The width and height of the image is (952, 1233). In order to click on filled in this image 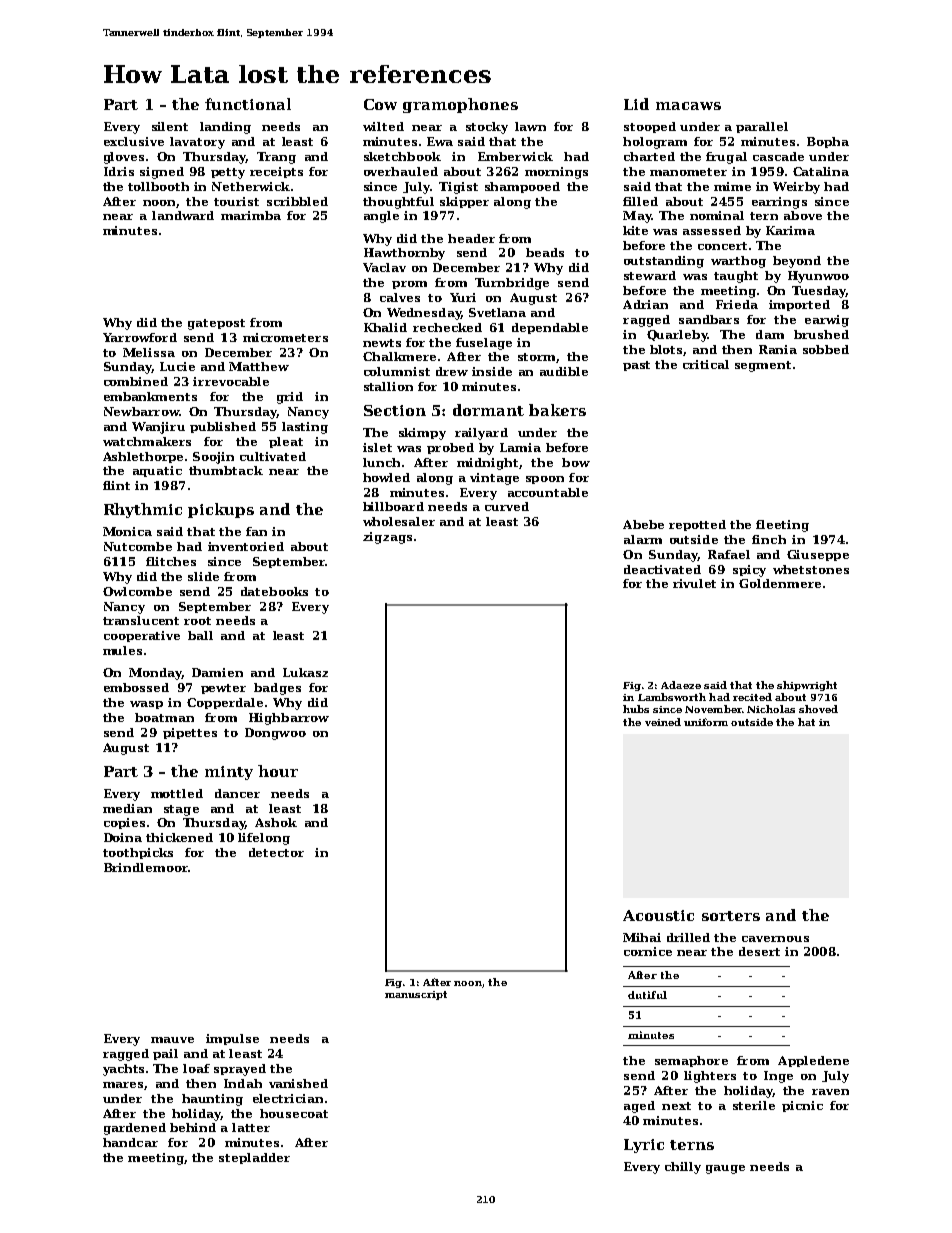, I will do `click(640, 201)`.
